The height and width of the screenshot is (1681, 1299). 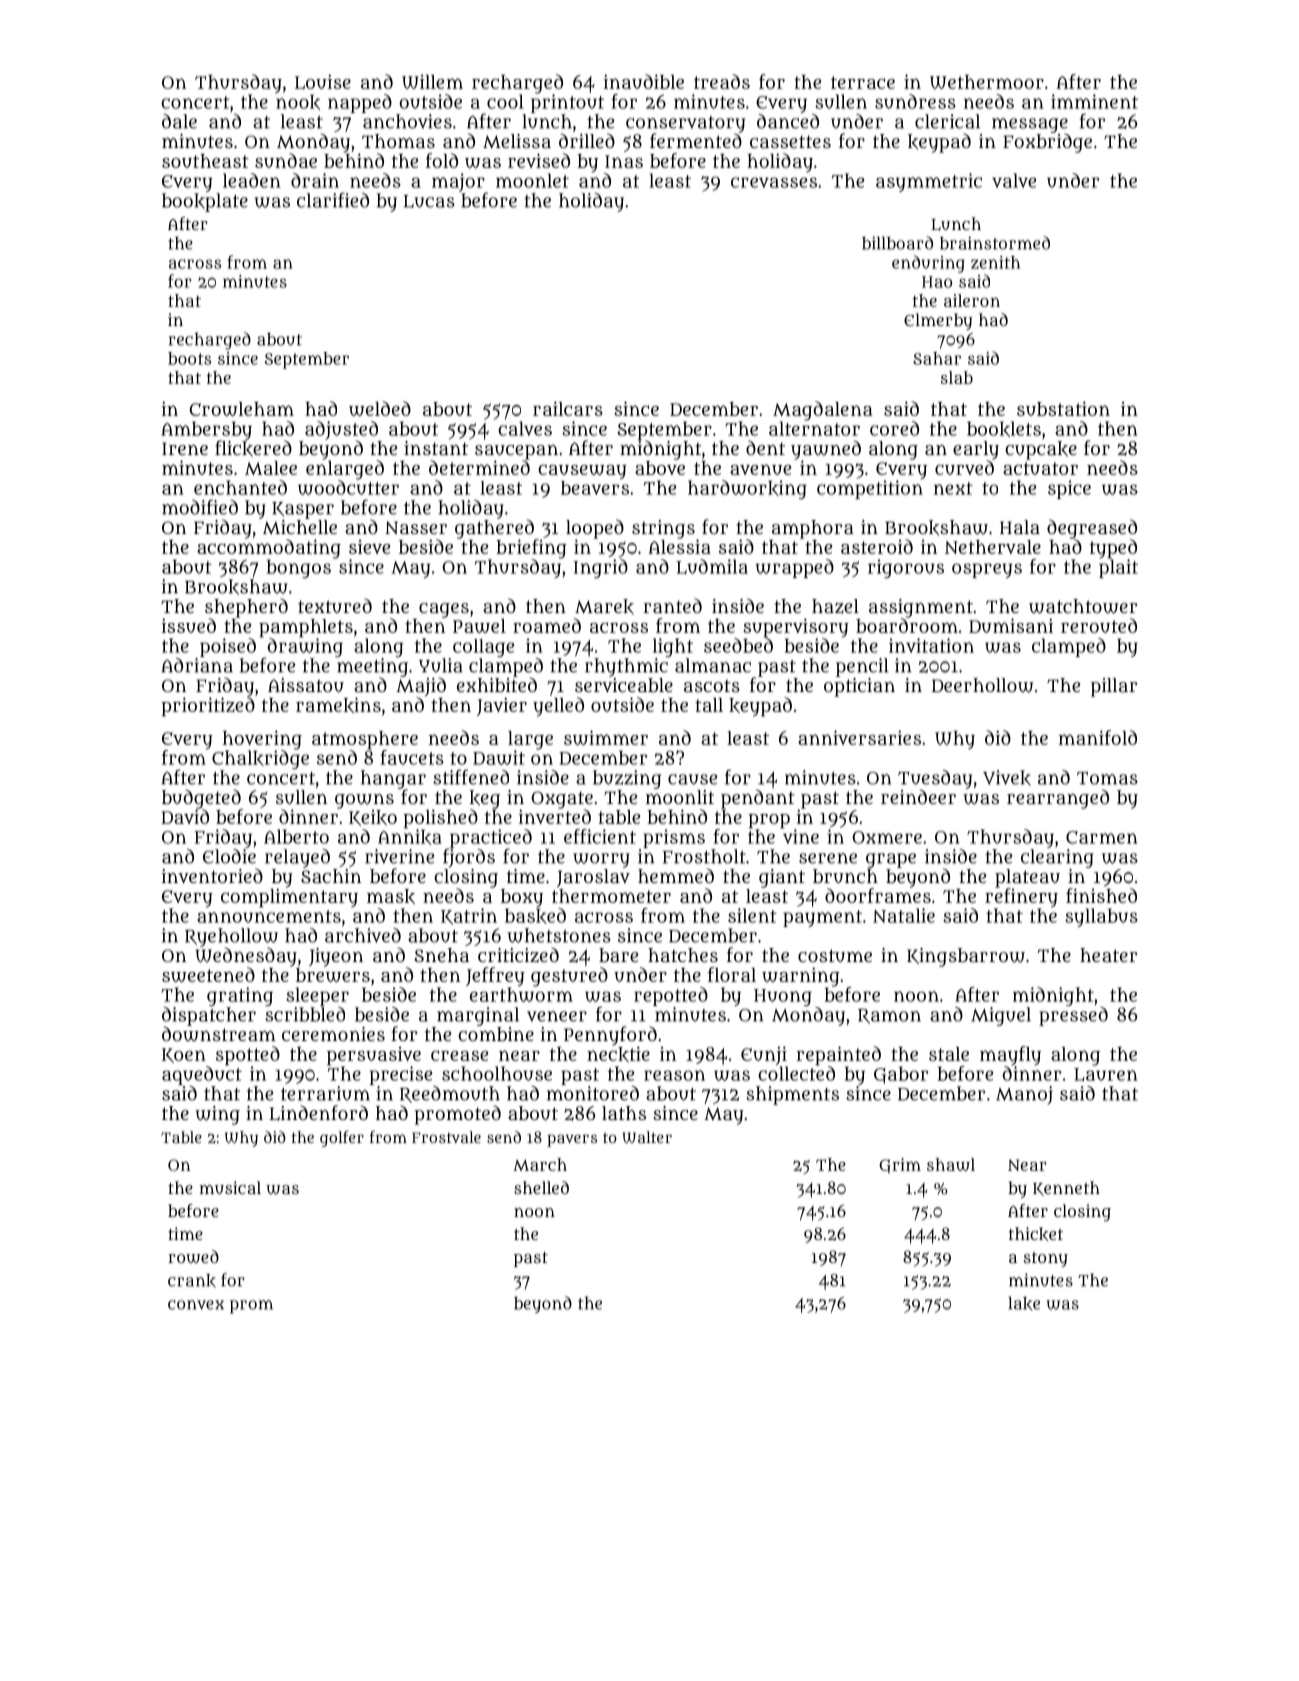 What do you see at coordinates (722, 81) in the screenshot?
I see `treads` at bounding box center [722, 81].
